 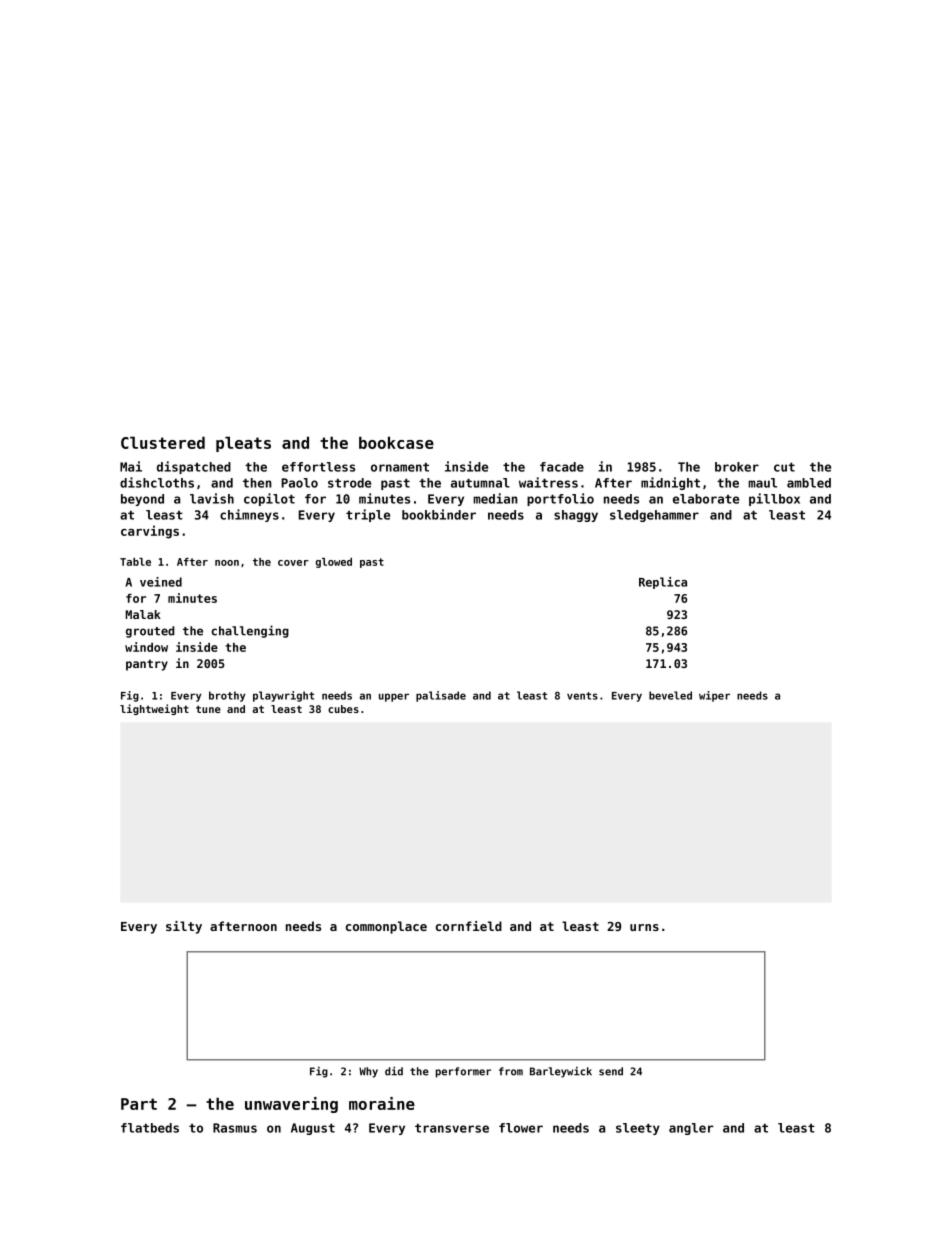 I want to click on wiper, so click(x=714, y=696).
